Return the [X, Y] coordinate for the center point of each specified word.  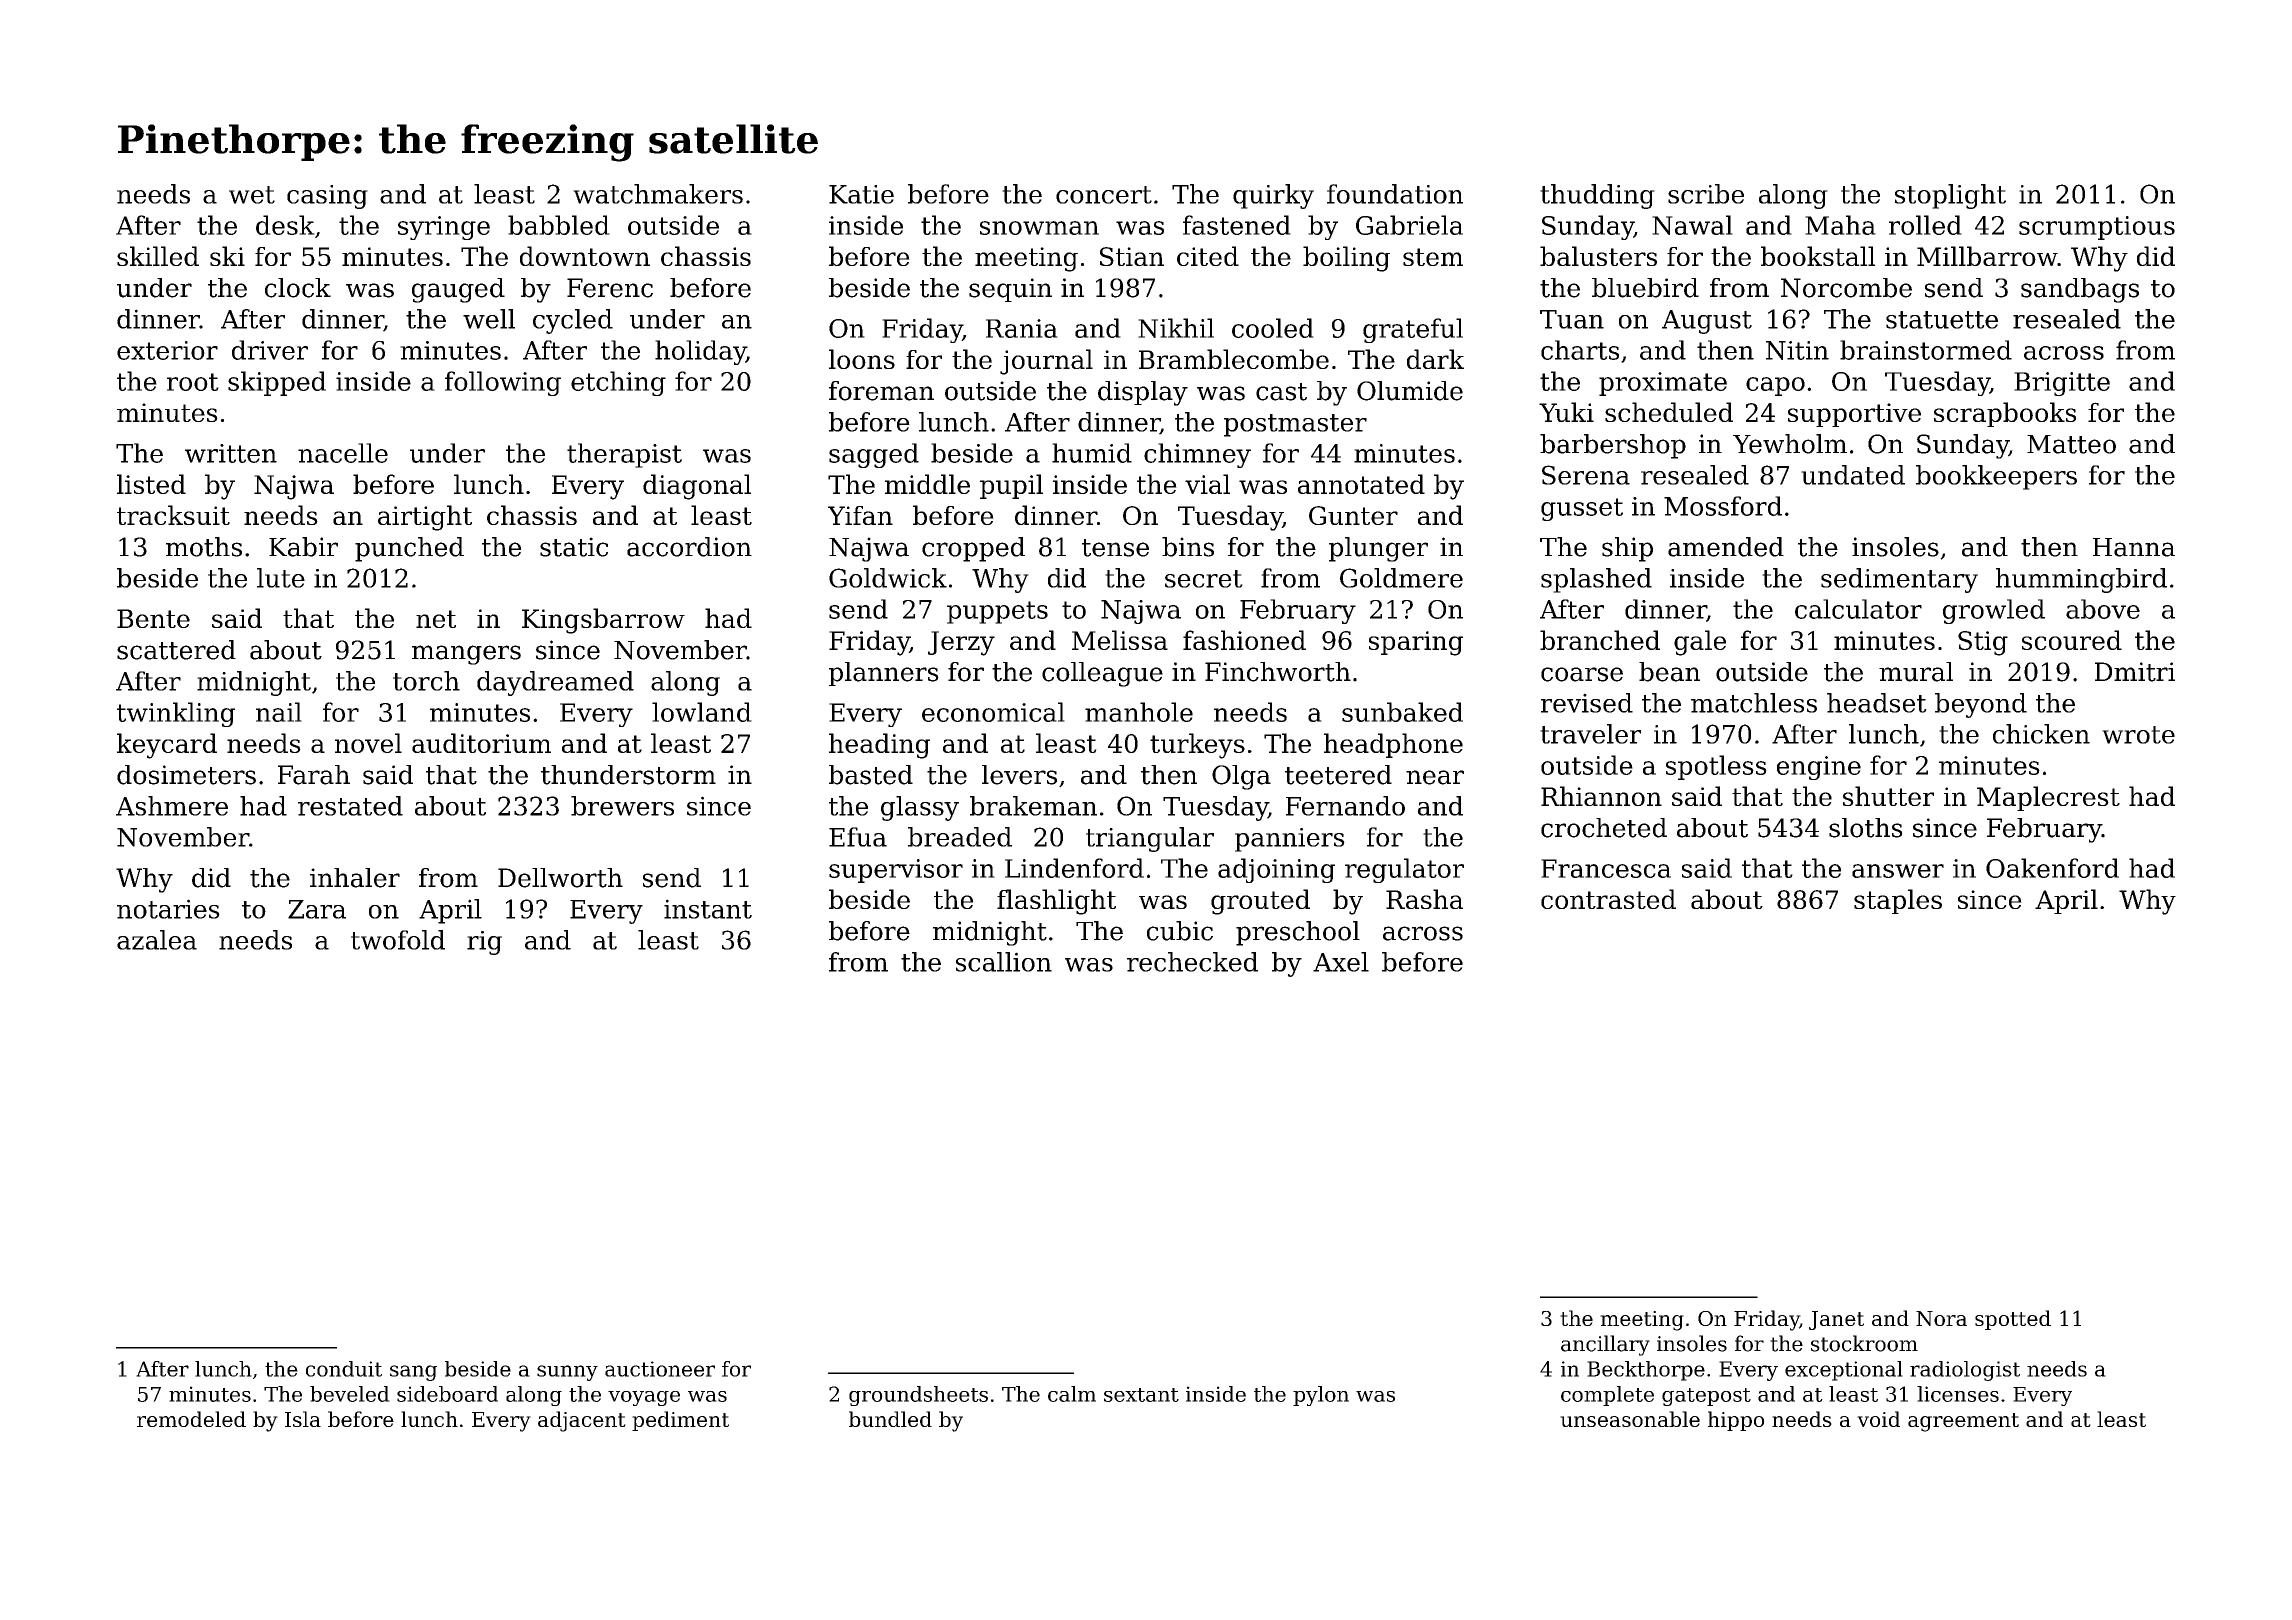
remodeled [191, 1419]
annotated [1361, 484]
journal [1046, 362]
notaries [168, 909]
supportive [1854, 415]
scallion [1004, 962]
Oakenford [2052, 868]
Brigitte [2062, 384]
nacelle [343, 453]
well [489, 319]
